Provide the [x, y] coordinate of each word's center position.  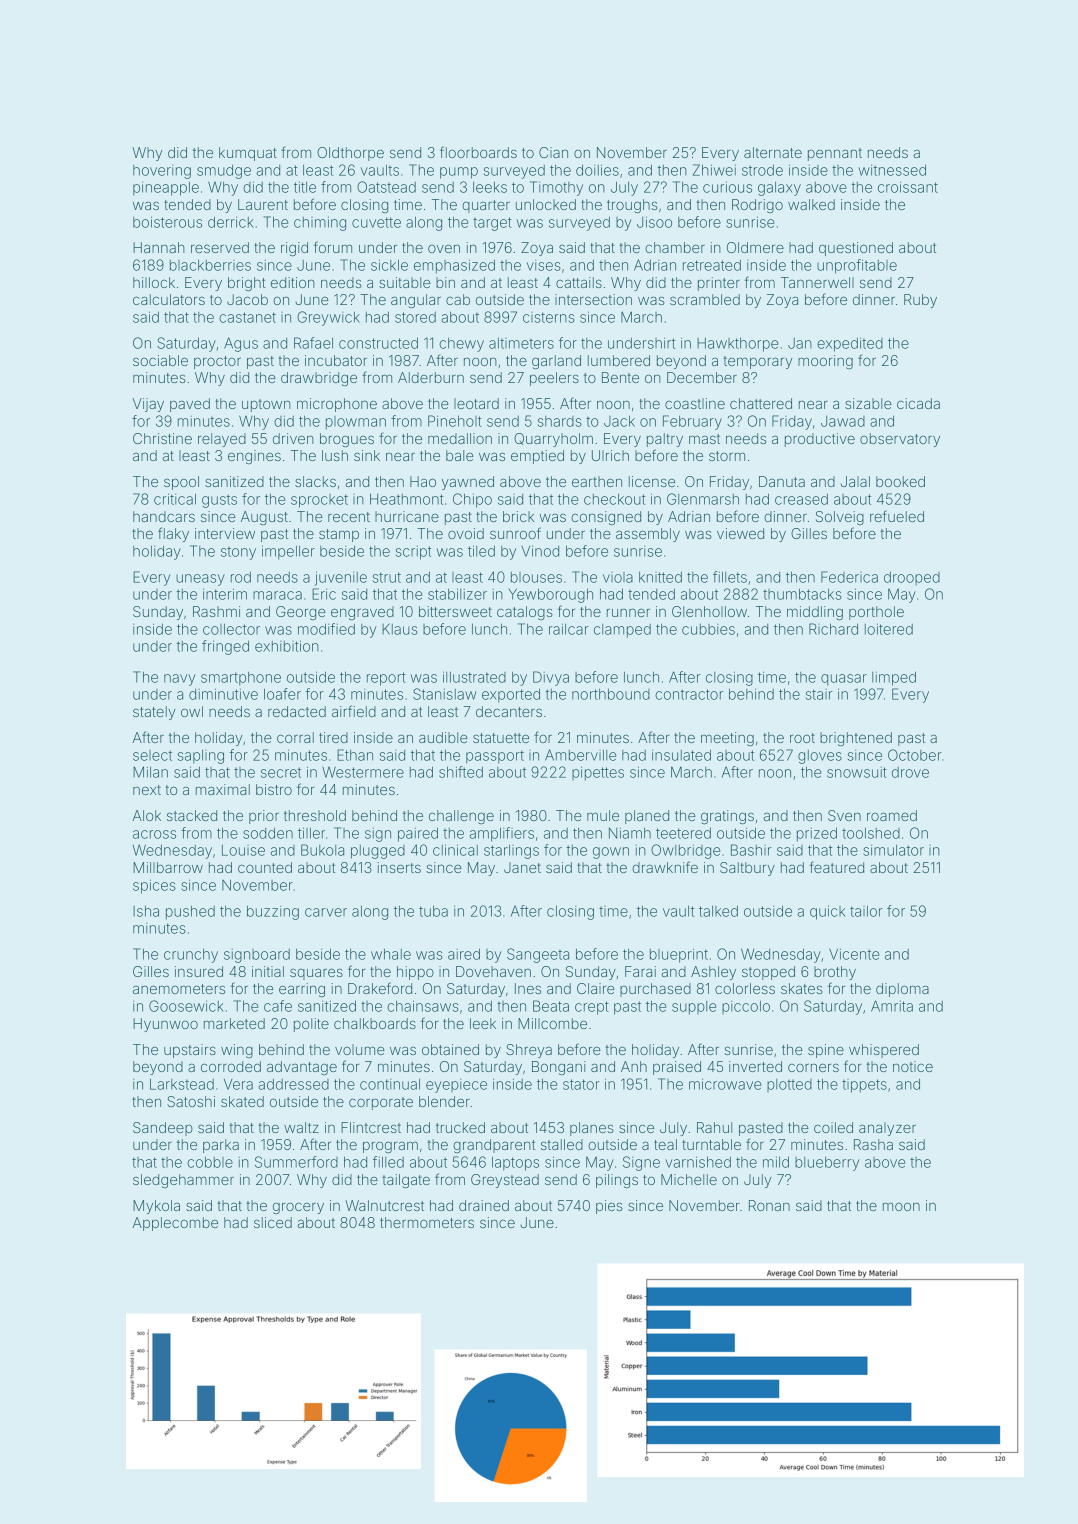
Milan [150, 772]
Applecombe [175, 1224]
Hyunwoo [165, 1025]
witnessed [892, 170]
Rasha [873, 1144]
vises [544, 265]
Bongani [559, 1068]
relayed [222, 440]
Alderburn [431, 377]
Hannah [159, 247]
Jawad [843, 421]
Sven [844, 815]
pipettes [598, 773]
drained [484, 1205]
